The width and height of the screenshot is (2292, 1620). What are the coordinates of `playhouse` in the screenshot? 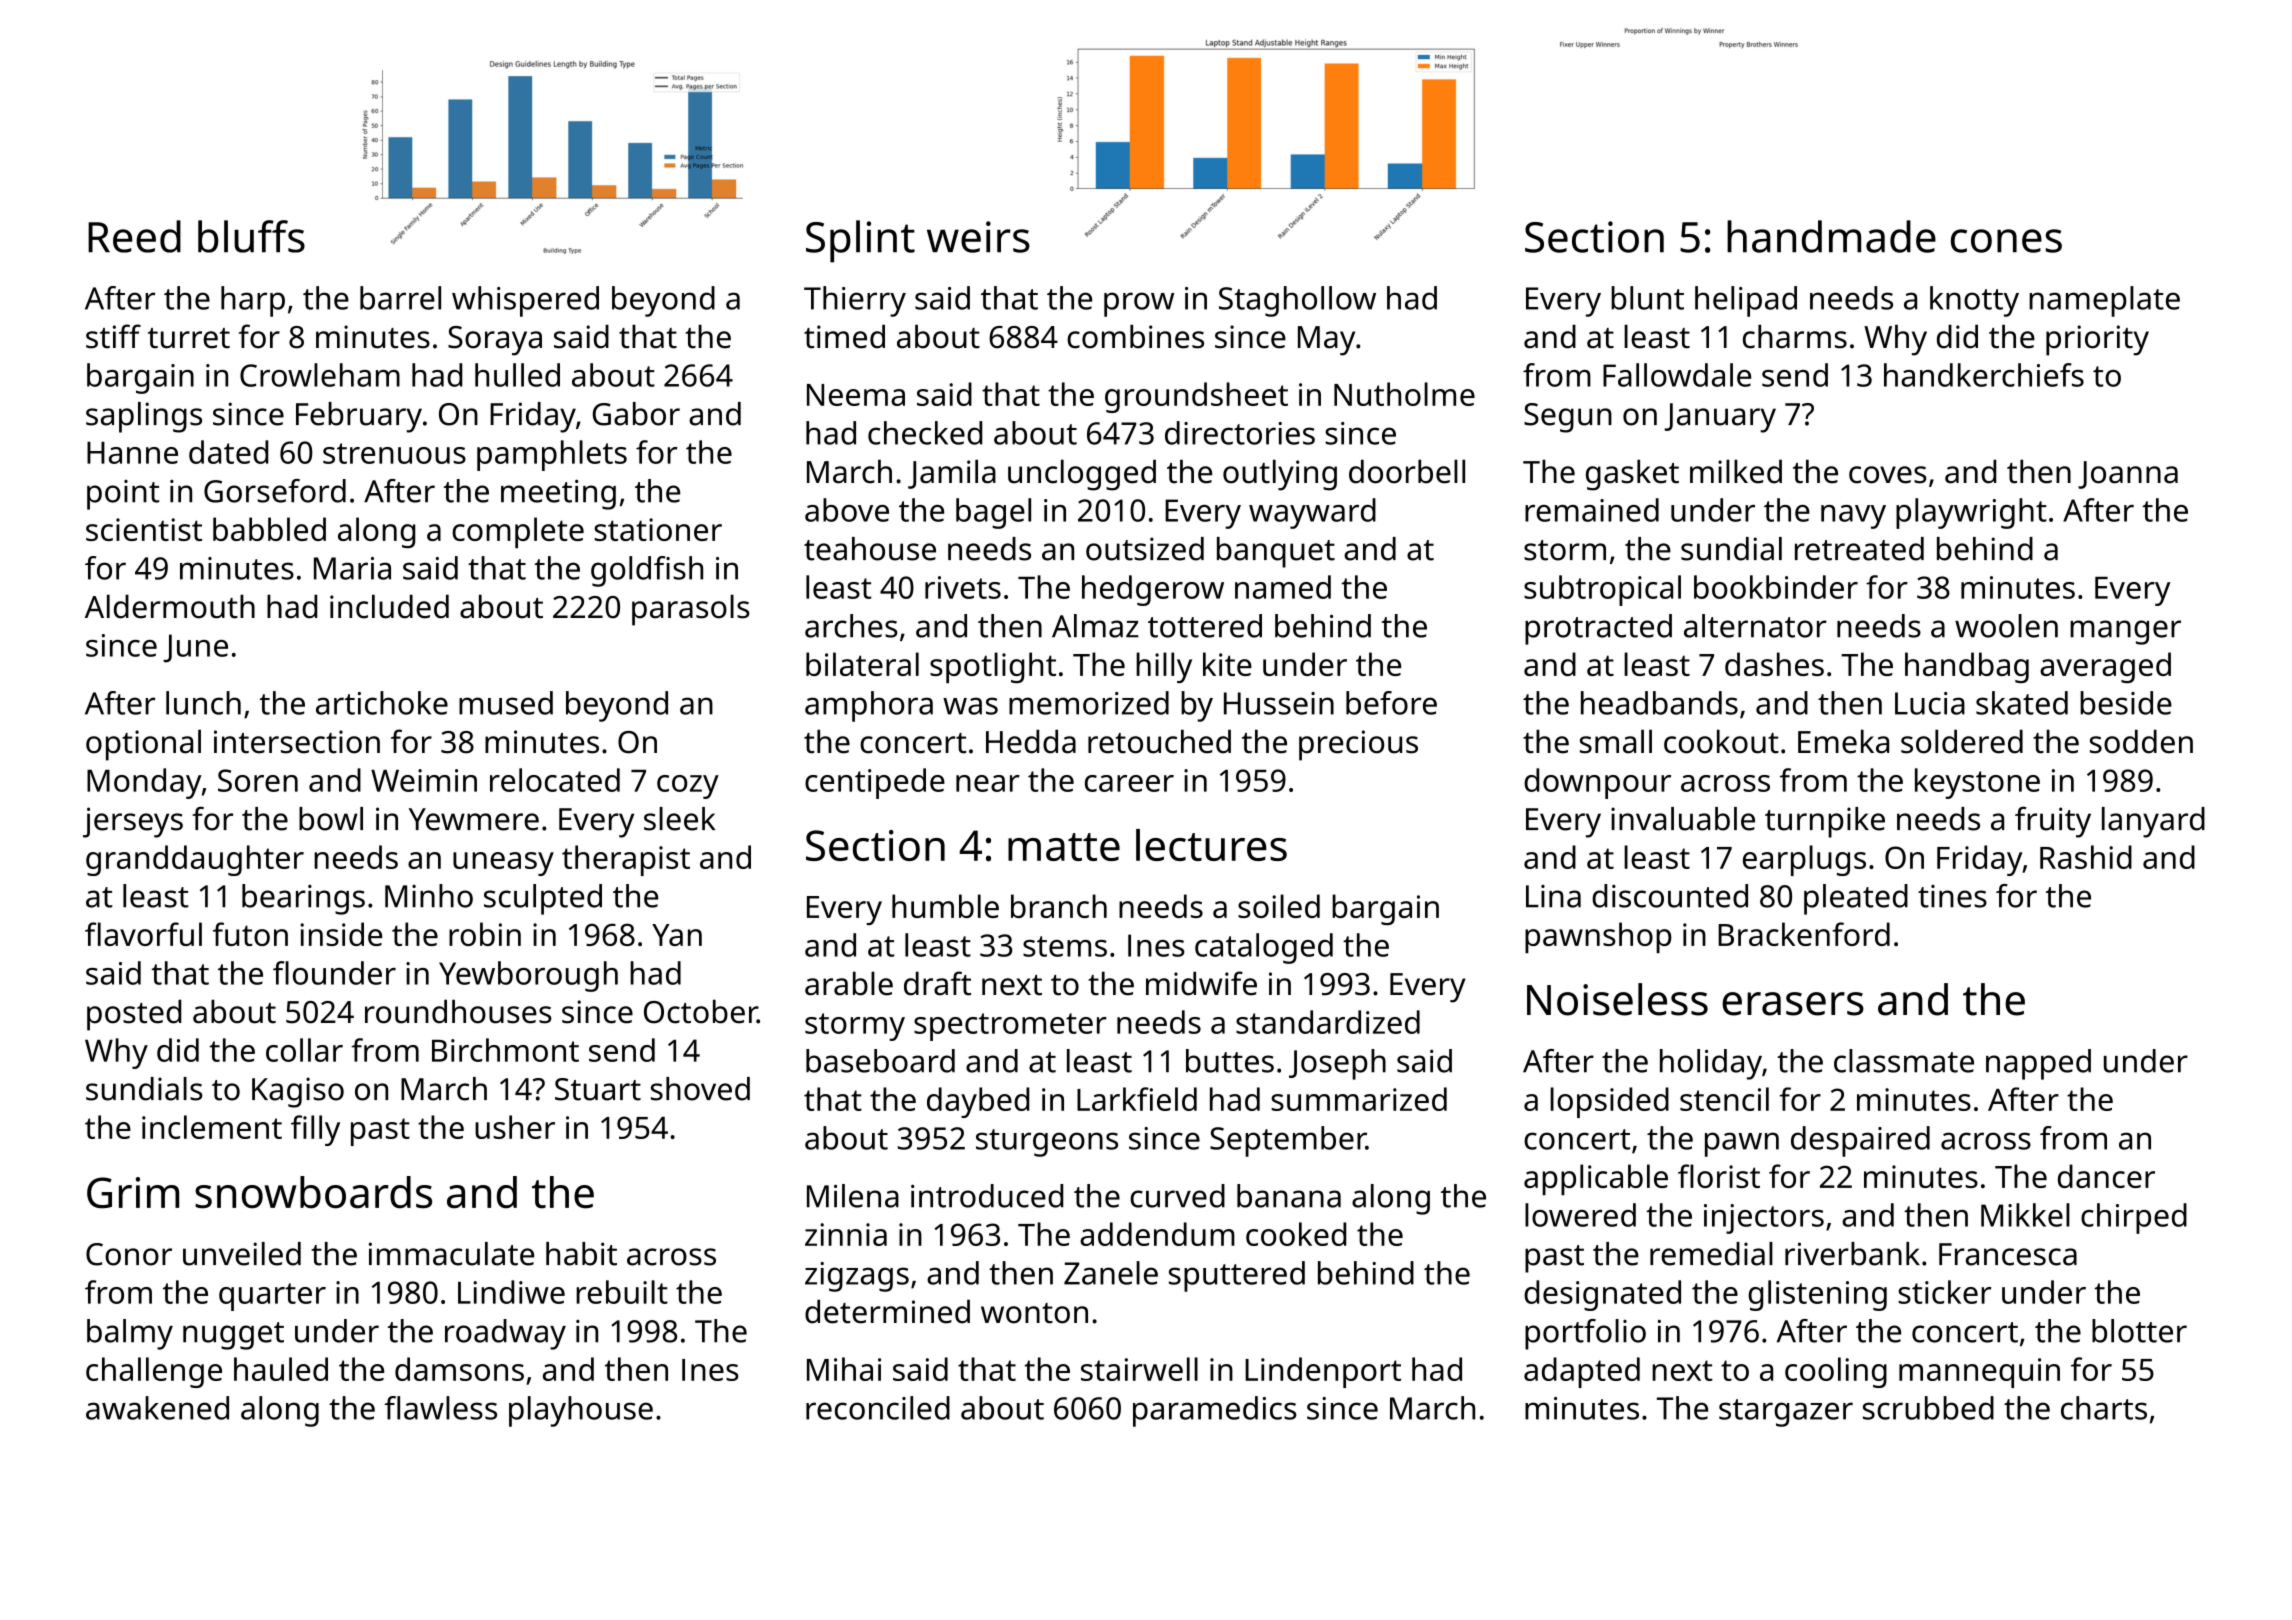 It's located at (581, 1411).
